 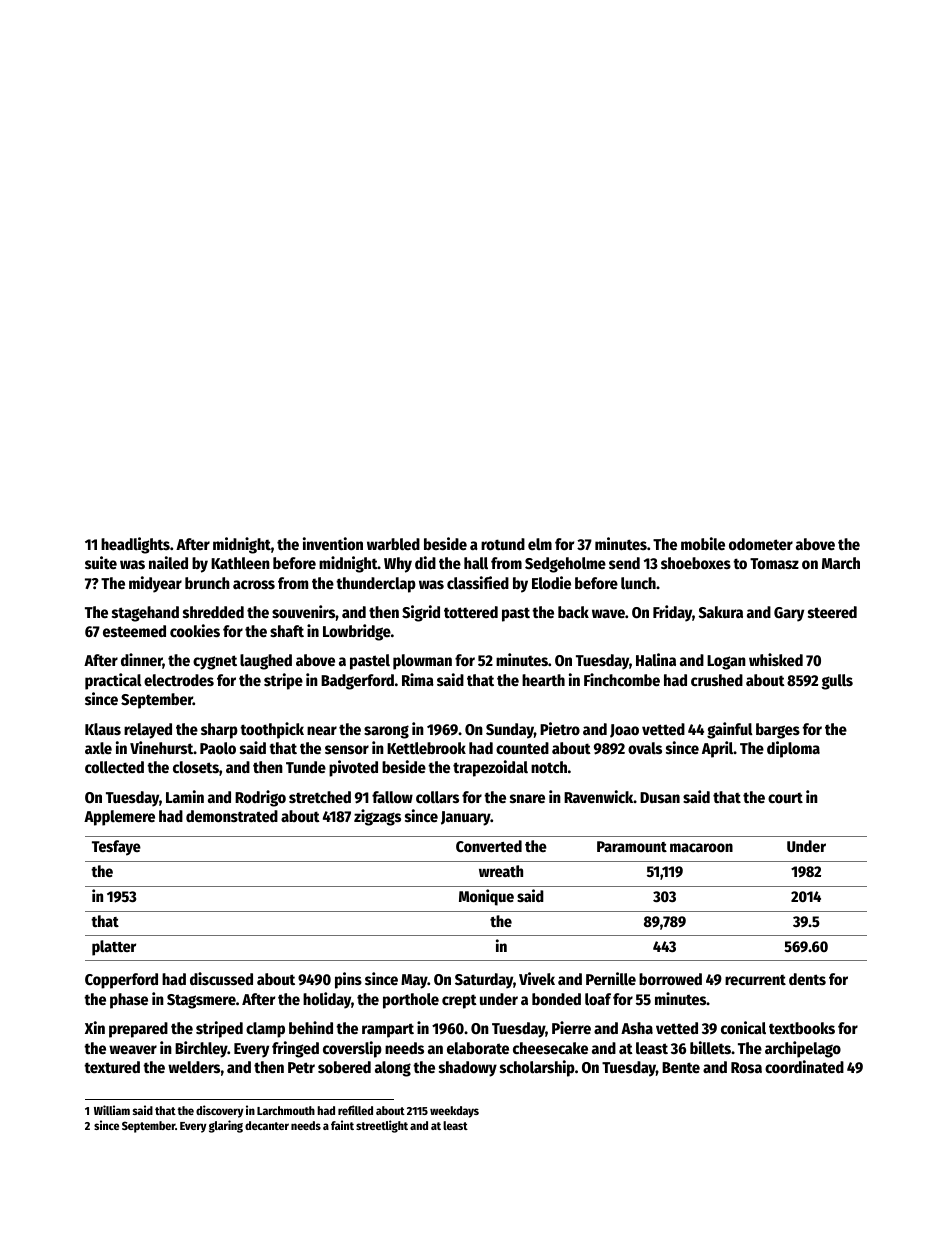 I want to click on Elodie, so click(x=551, y=583).
